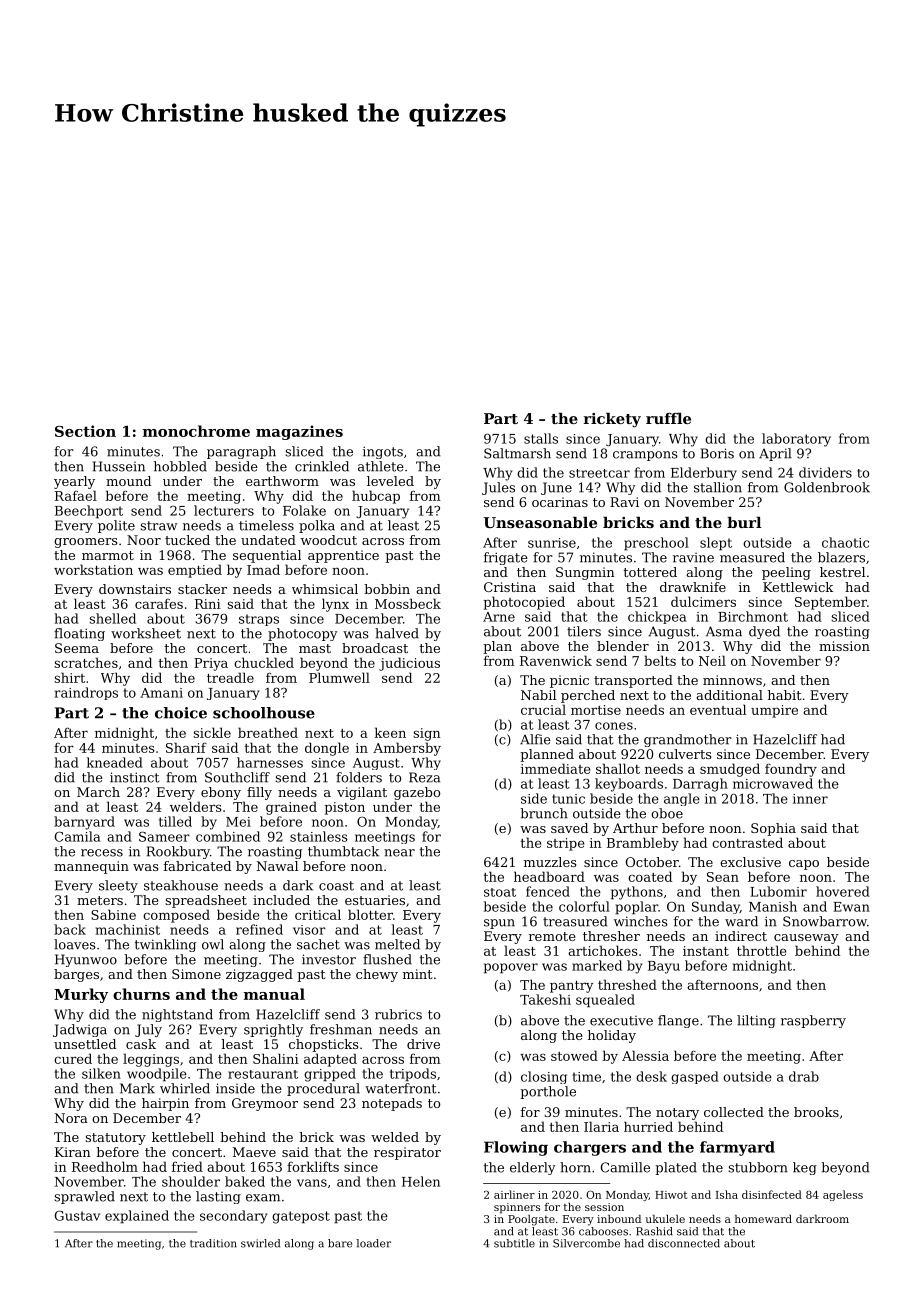  Describe the element at coordinates (390, 481) in the document. I see `leveled` at that location.
